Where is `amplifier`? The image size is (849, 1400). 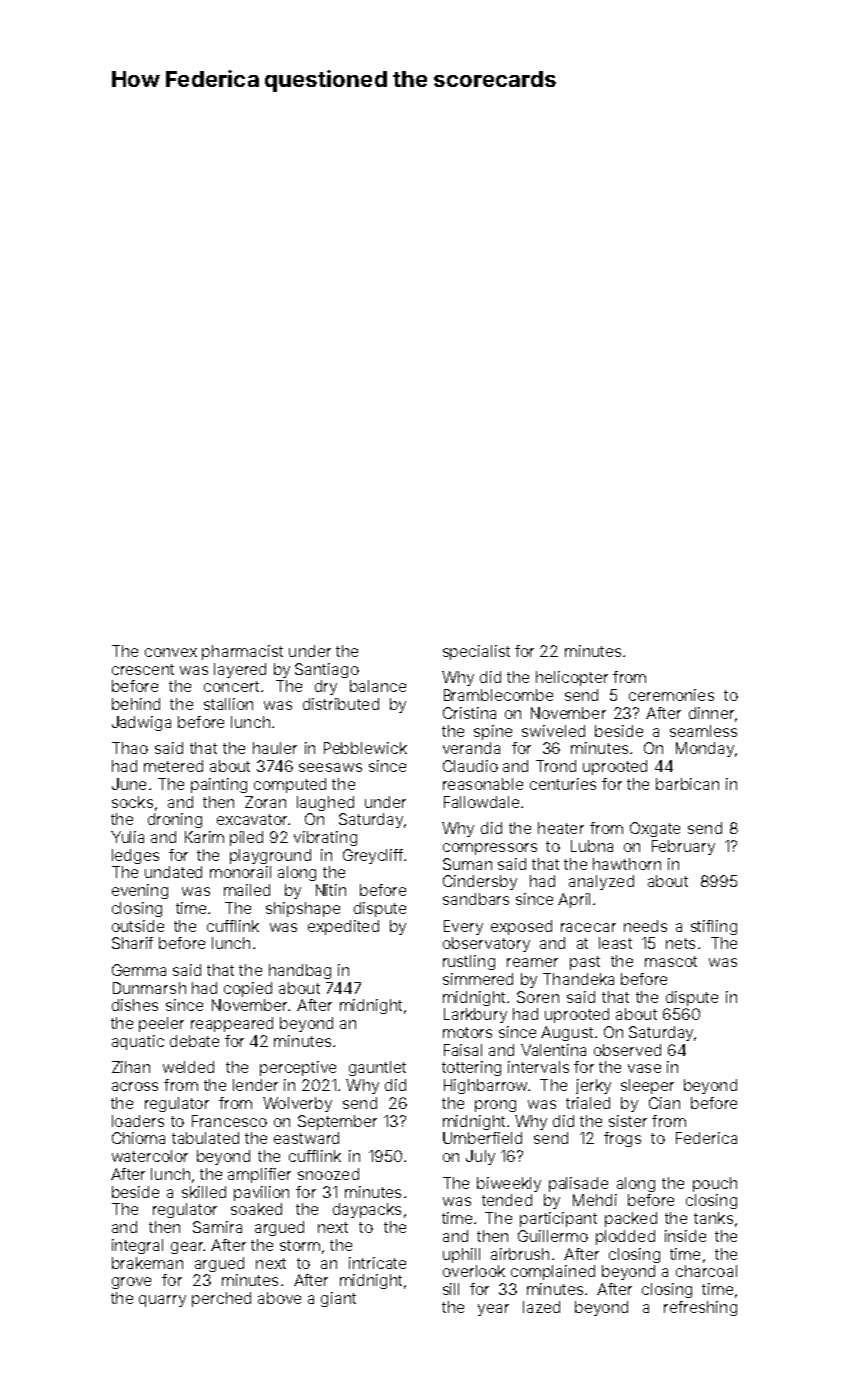
amplifier is located at coordinates (259, 1175).
